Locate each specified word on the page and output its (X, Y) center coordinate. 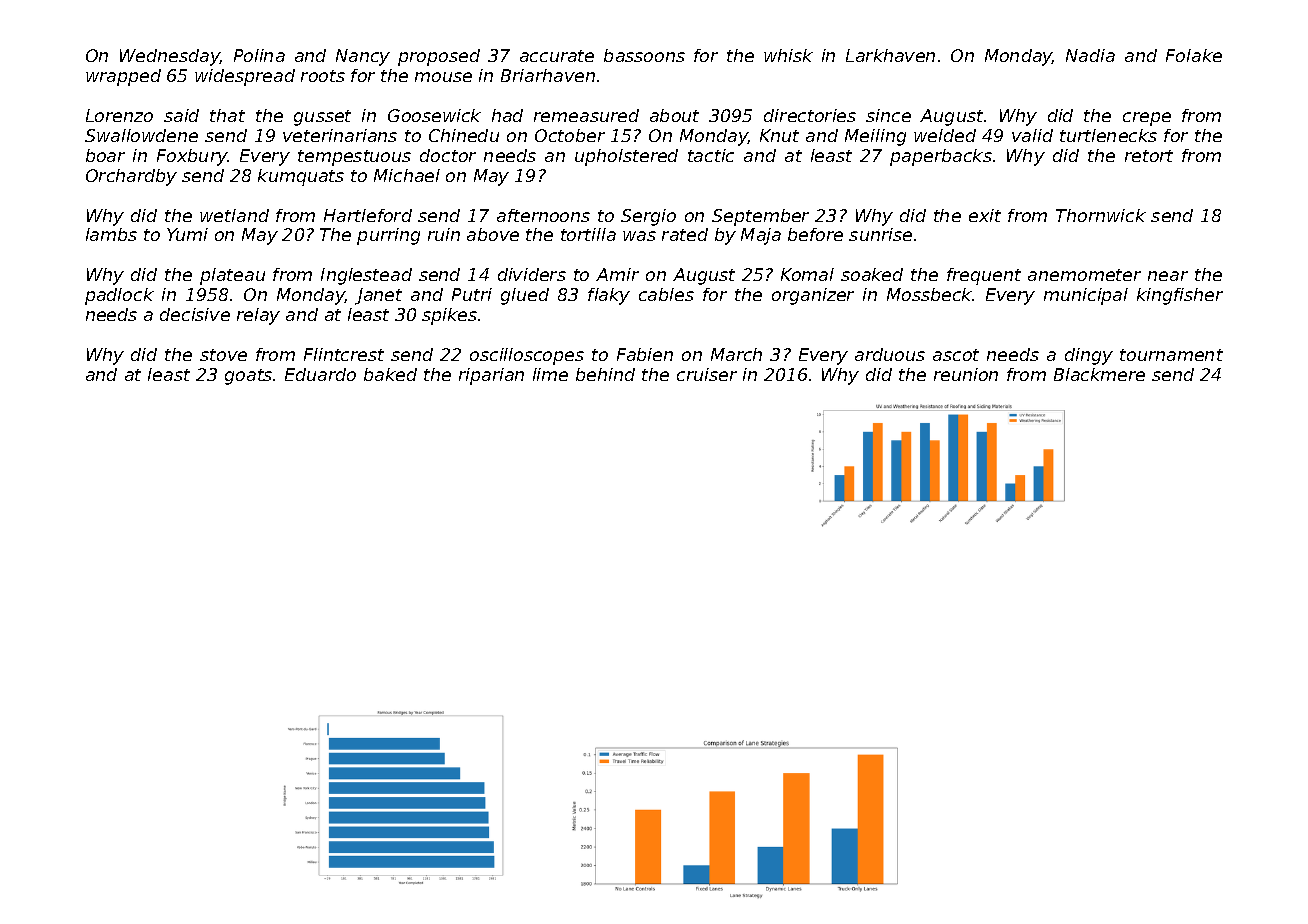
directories (810, 115)
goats (248, 377)
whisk (788, 55)
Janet (378, 296)
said (181, 115)
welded (945, 135)
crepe (1147, 119)
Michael (407, 175)
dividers (532, 274)
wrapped (123, 77)
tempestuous (354, 158)
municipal (1086, 296)
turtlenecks (1108, 135)
